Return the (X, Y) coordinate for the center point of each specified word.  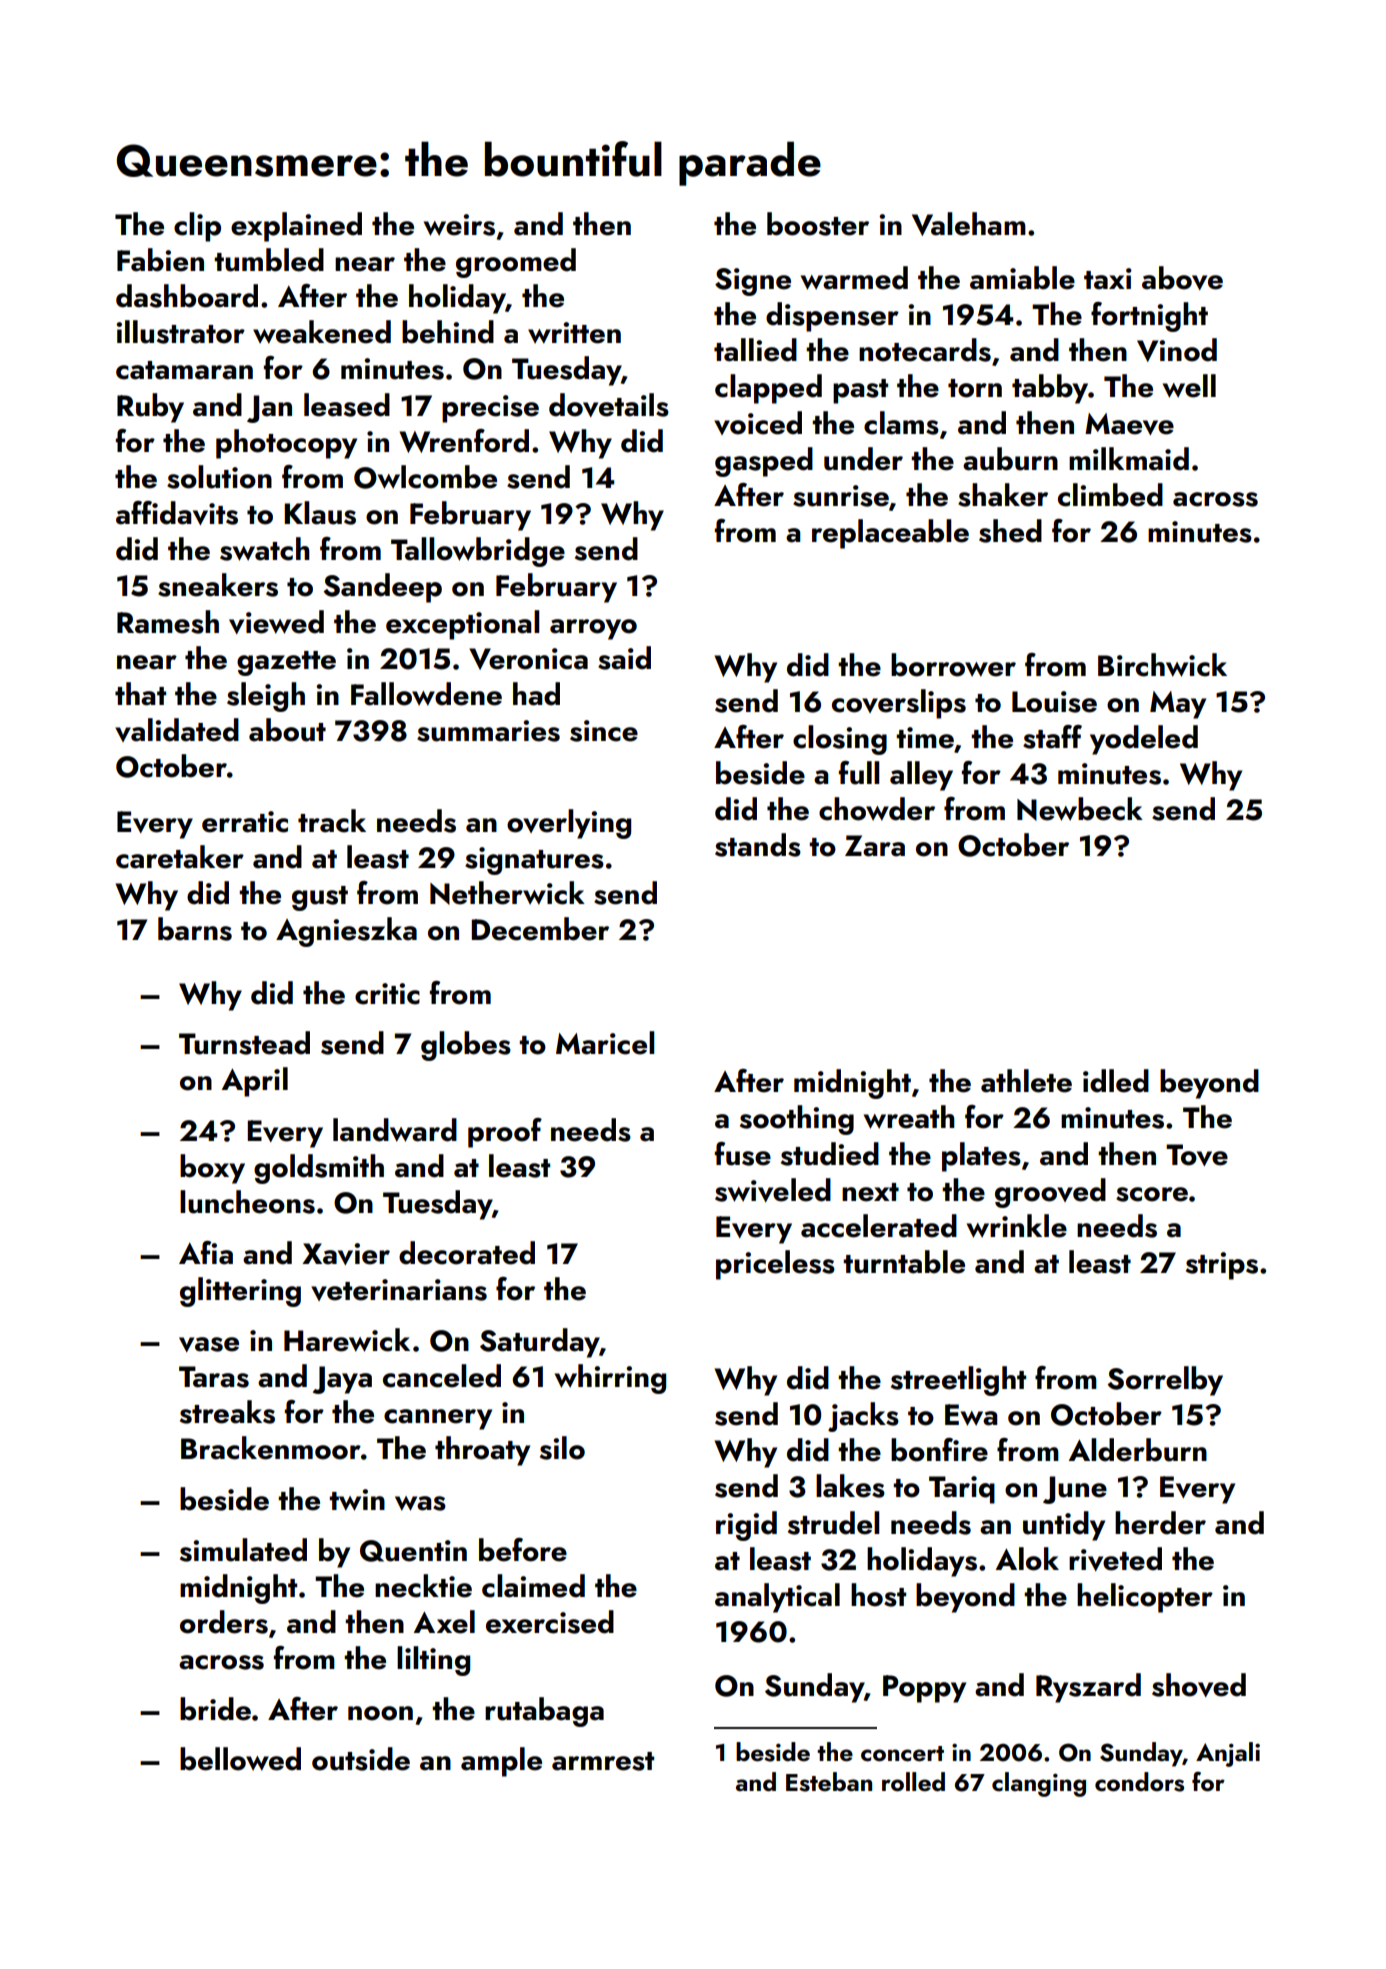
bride (215, 1709)
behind (448, 332)
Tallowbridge (478, 552)
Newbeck (1080, 809)
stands (758, 845)
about (287, 730)
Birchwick (1162, 665)
